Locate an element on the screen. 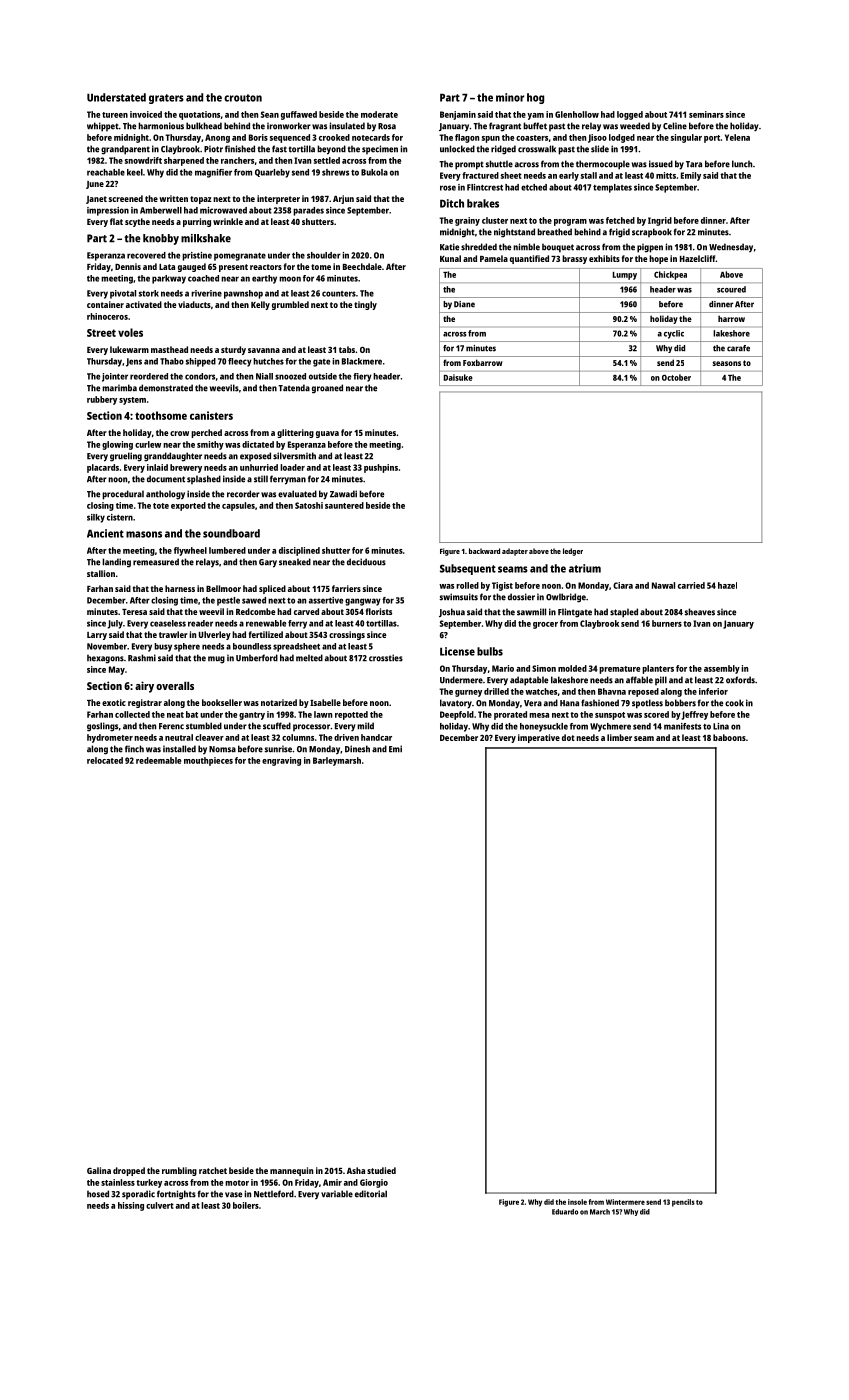 This screenshot has height=1400, width=849. Dinesh is located at coordinates (357, 749).
